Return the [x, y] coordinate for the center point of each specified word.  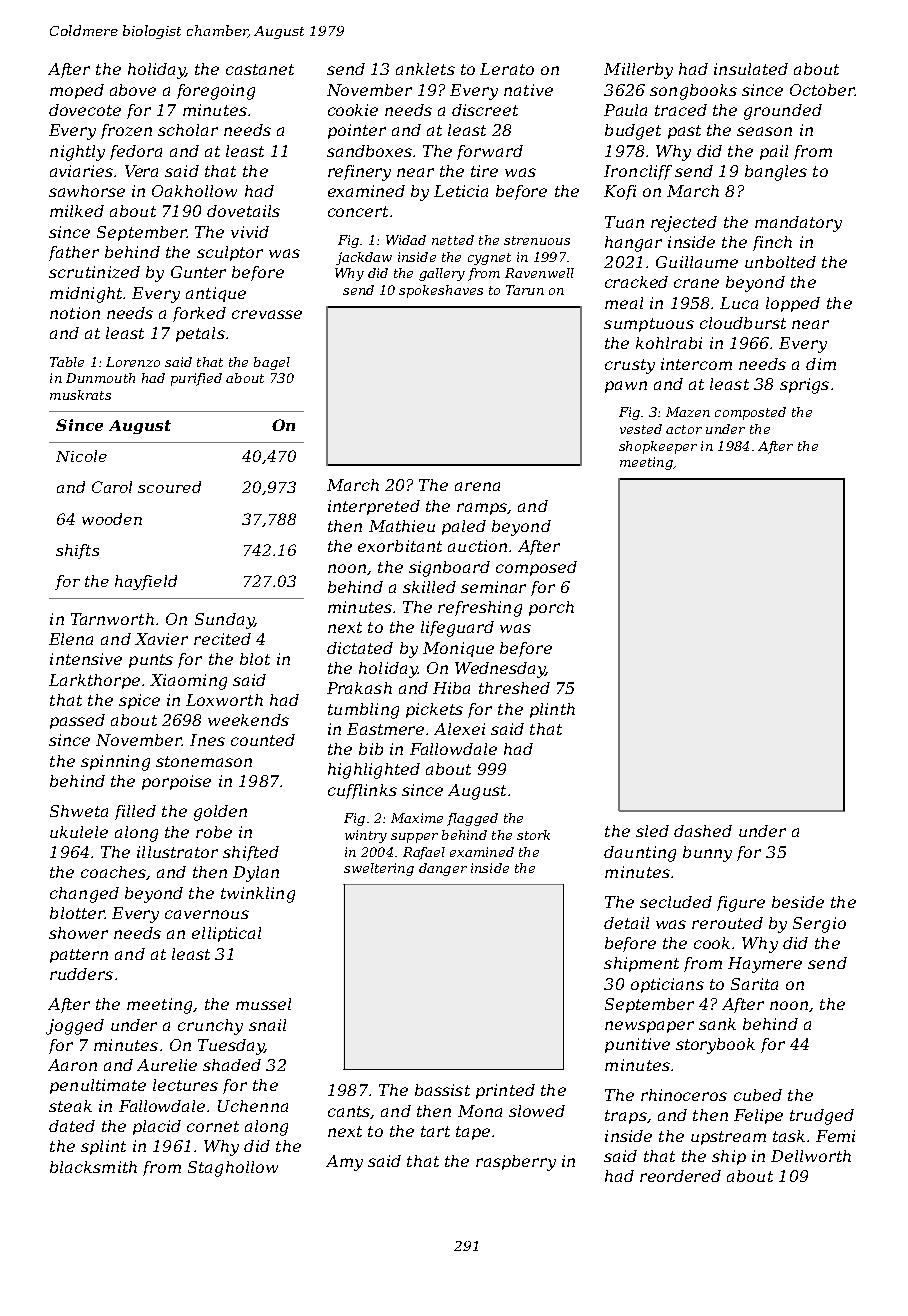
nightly [77, 153]
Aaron [72, 1065]
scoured [169, 487]
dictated [360, 648]
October [822, 90]
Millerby [638, 71]
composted [750, 413]
